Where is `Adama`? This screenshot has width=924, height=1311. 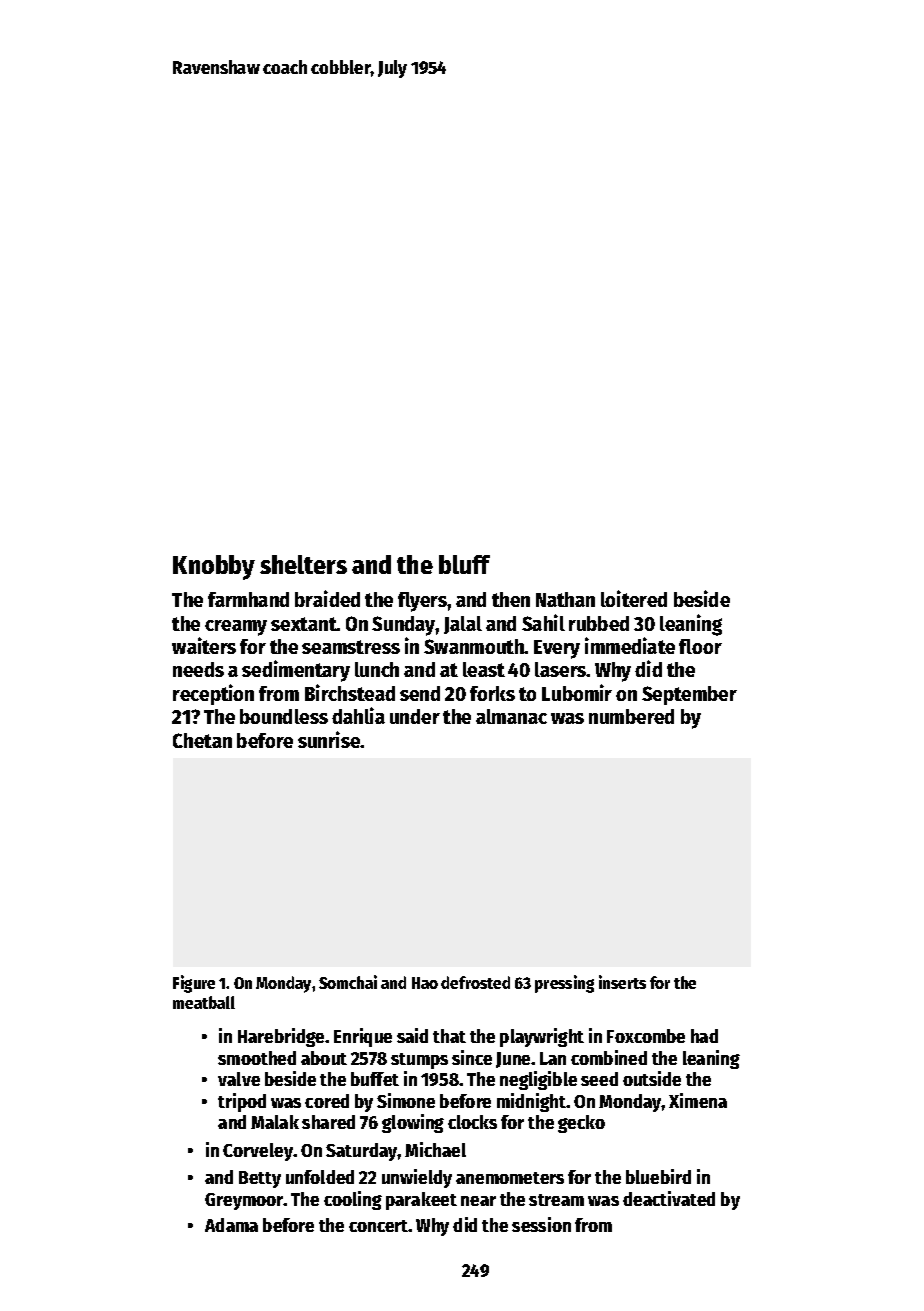 Adama is located at coordinates (231, 1225).
